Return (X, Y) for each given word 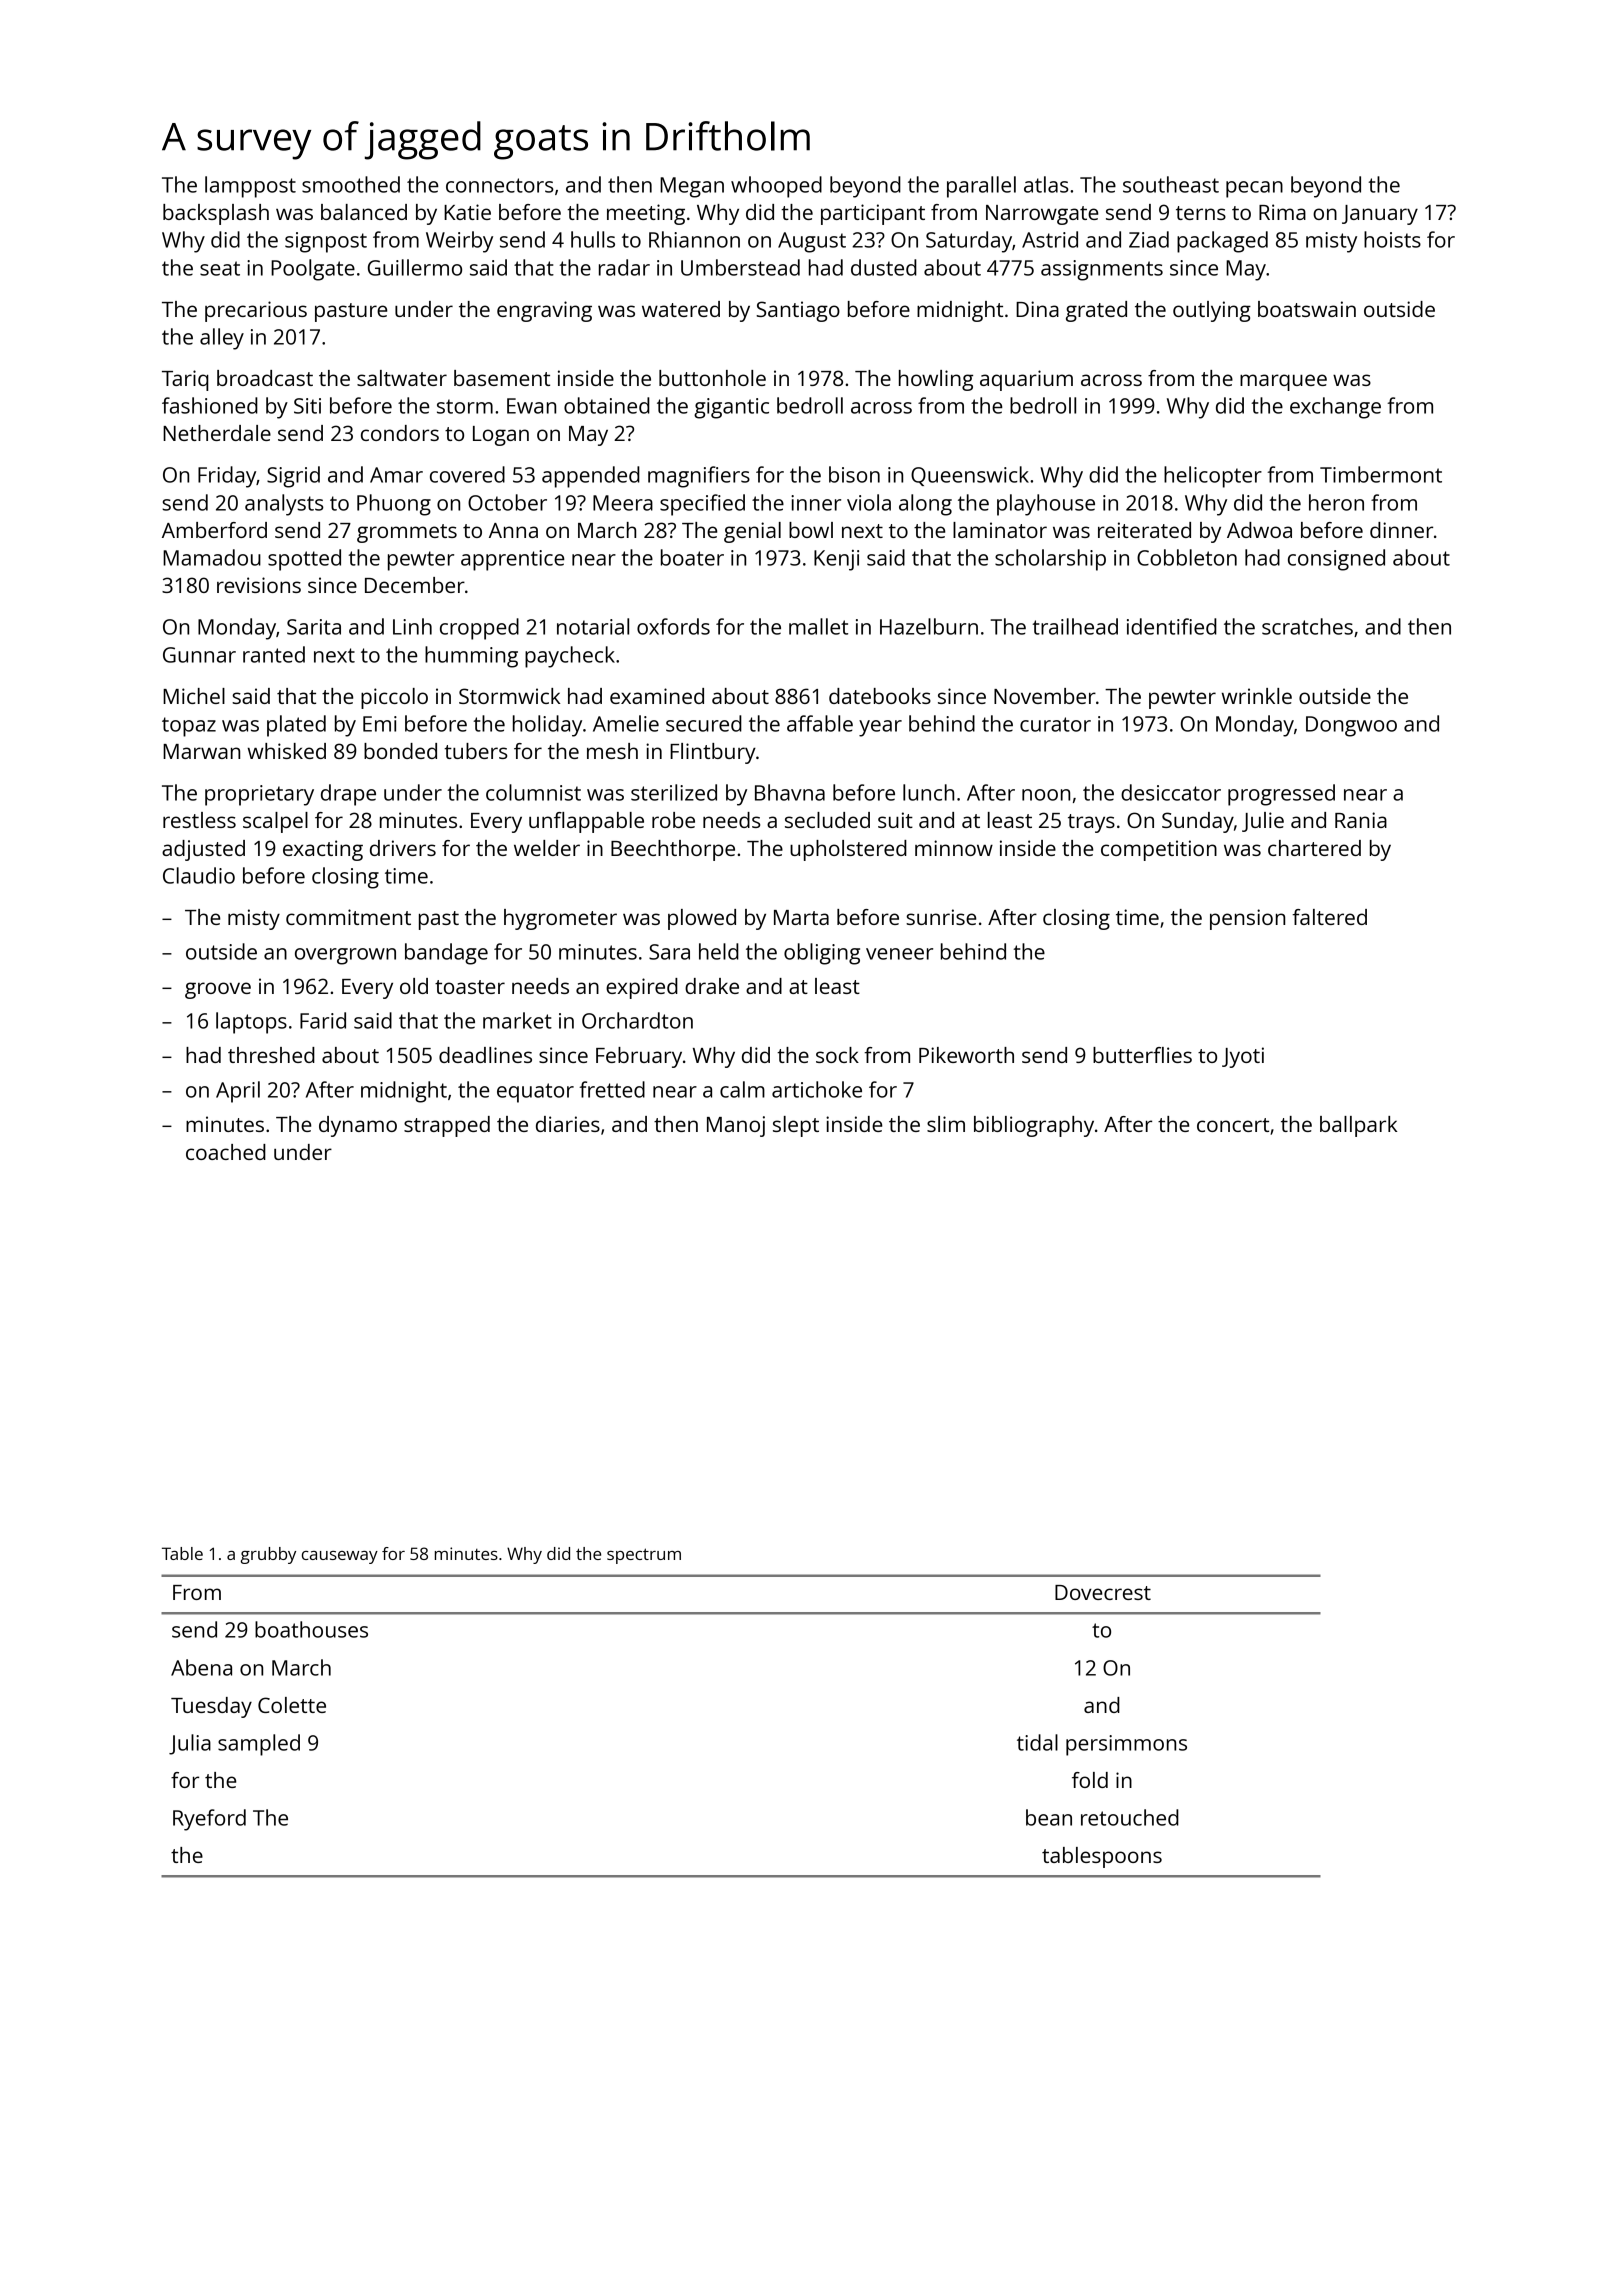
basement (502, 378)
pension (1247, 919)
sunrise (941, 917)
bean (1049, 1817)
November (1045, 696)
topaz (189, 727)
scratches (1307, 626)
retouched (1130, 1817)
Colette (292, 1705)
